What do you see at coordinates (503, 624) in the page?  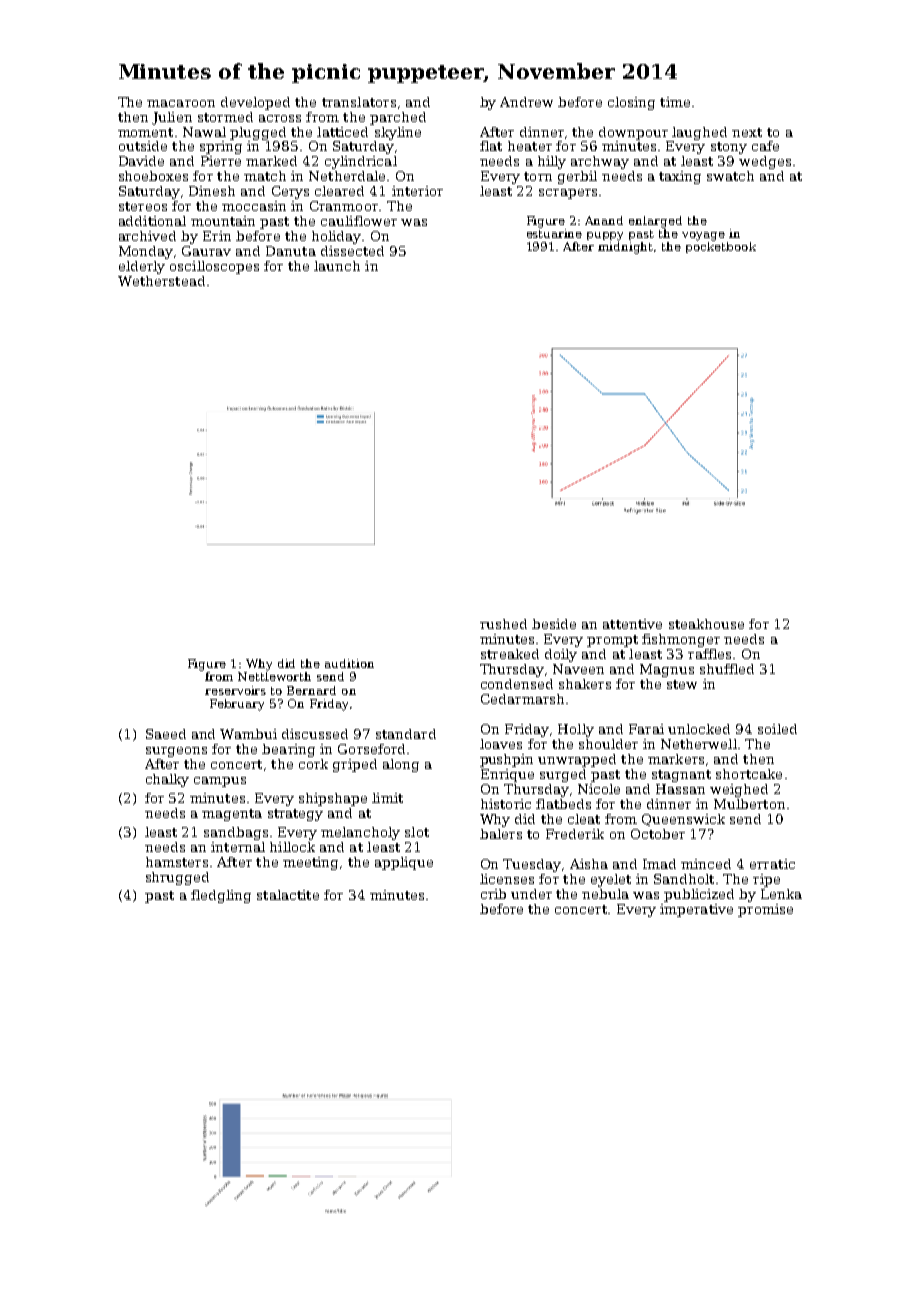 I see `rushed` at bounding box center [503, 624].
